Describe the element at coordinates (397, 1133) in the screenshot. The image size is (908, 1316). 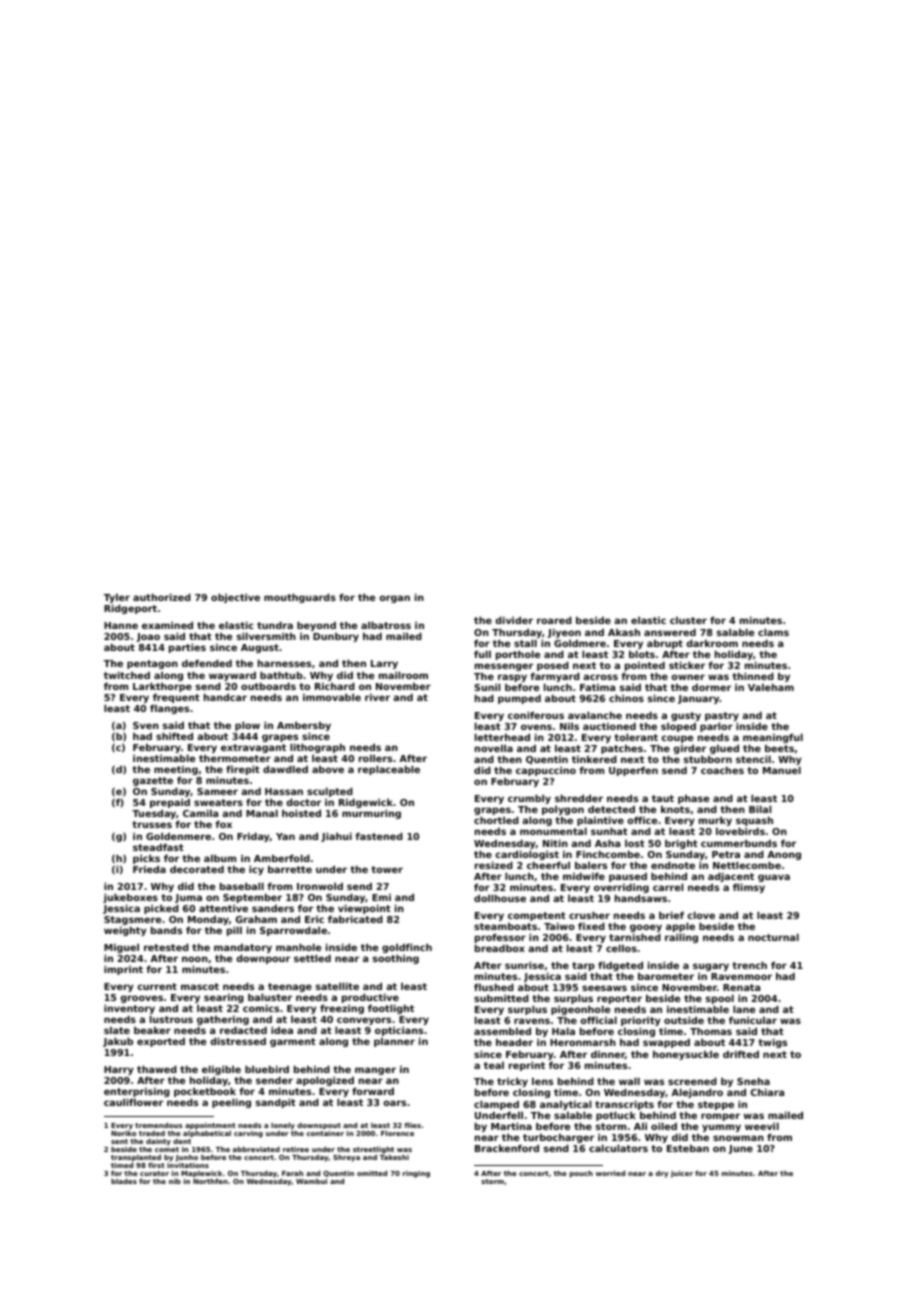
I see `Florence` at that location.
